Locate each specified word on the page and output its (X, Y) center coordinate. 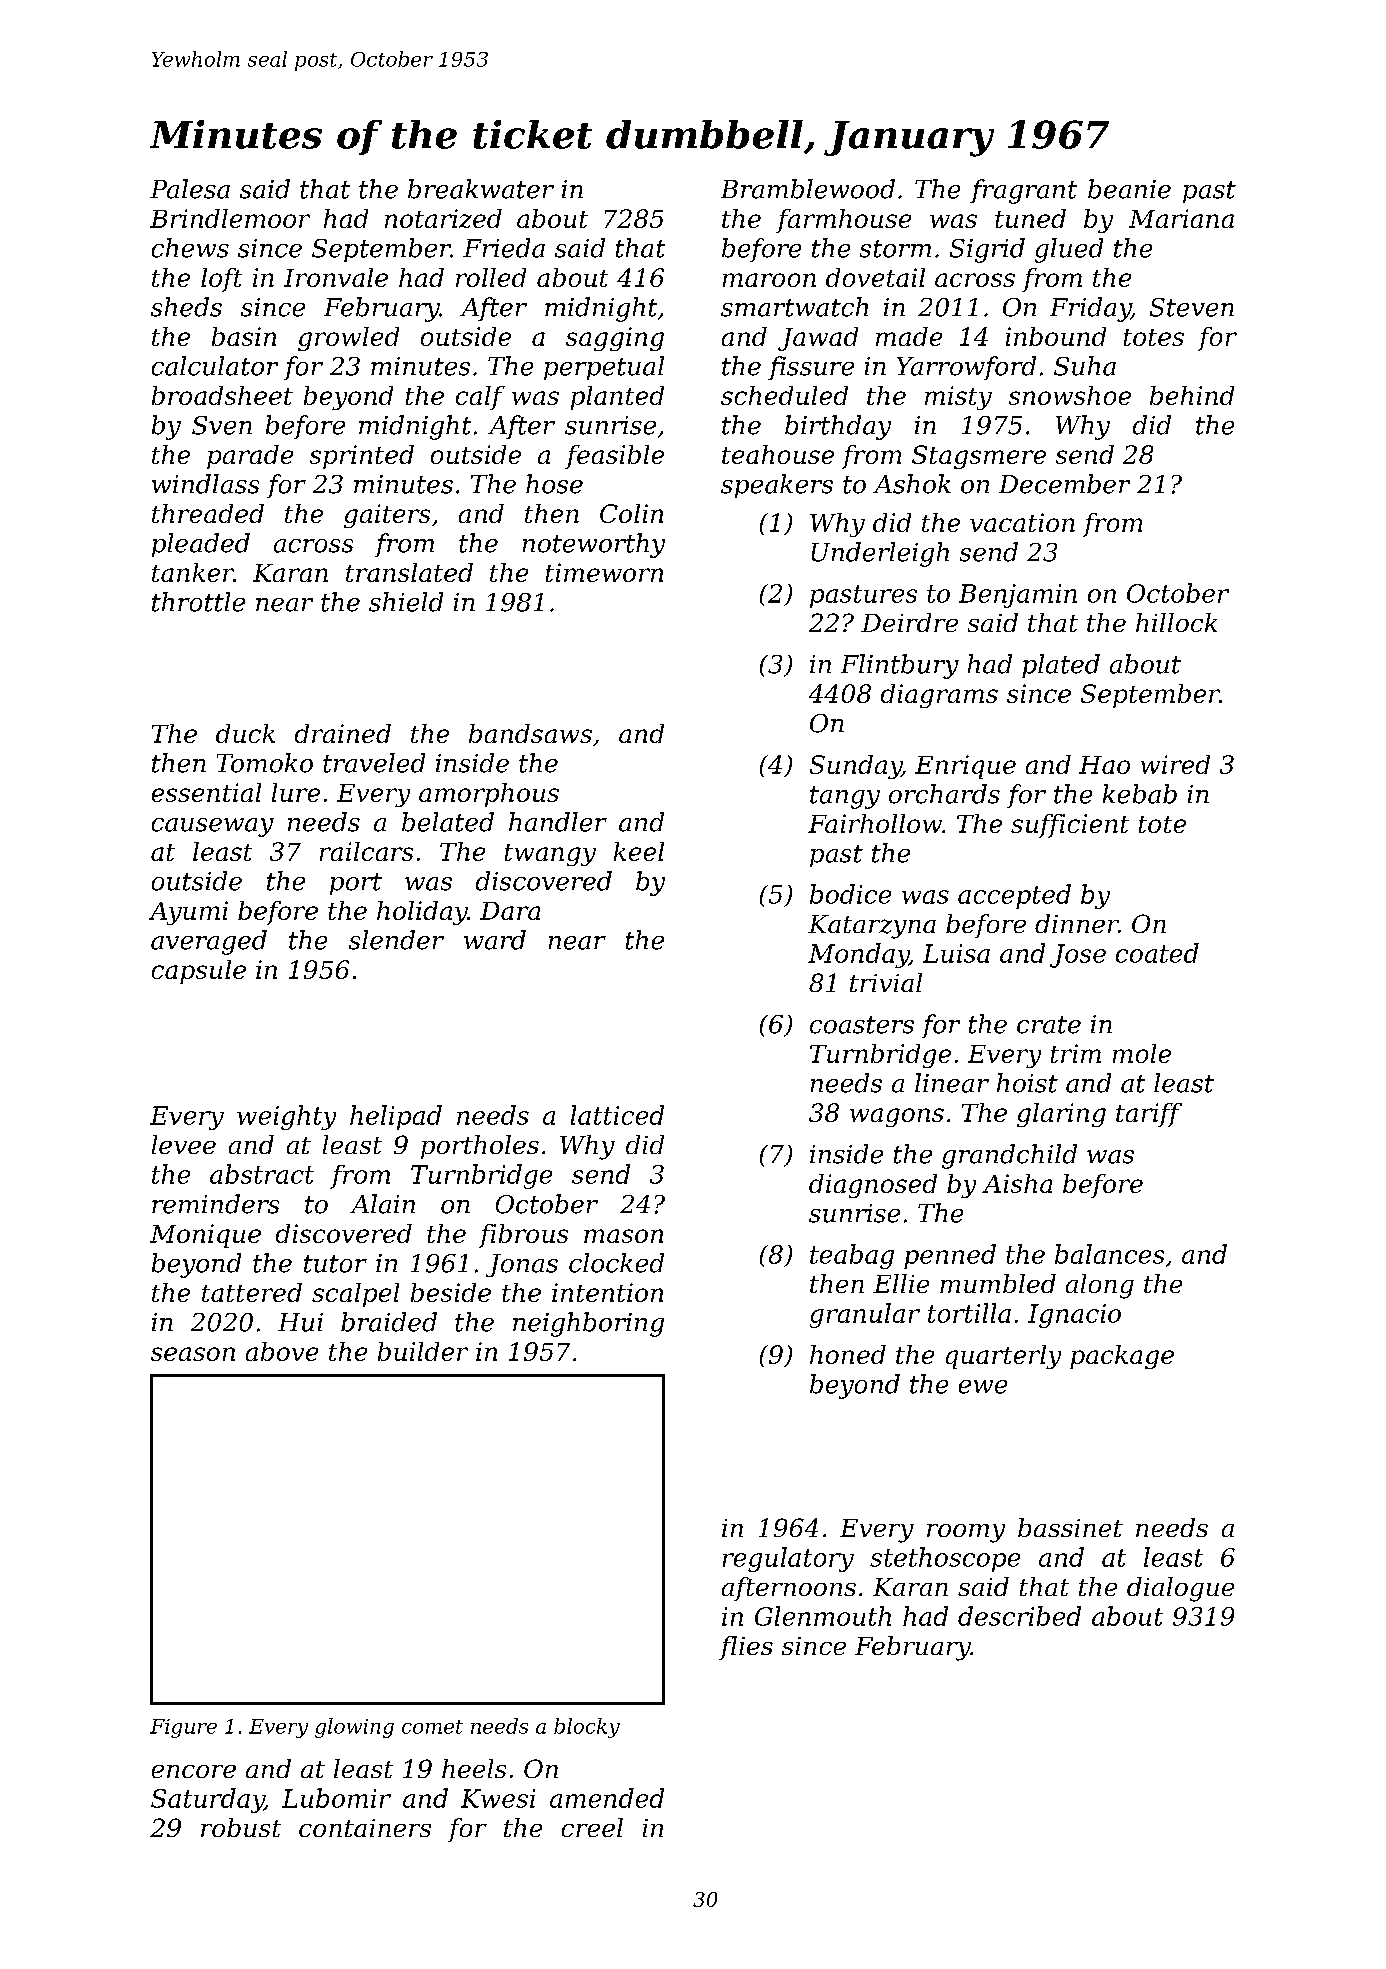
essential (206, 792)
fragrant (1023, 191)
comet (432, 1727)
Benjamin (1018, 596)
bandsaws (530, 733)
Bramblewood (808, 189)
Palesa (190, 189)
